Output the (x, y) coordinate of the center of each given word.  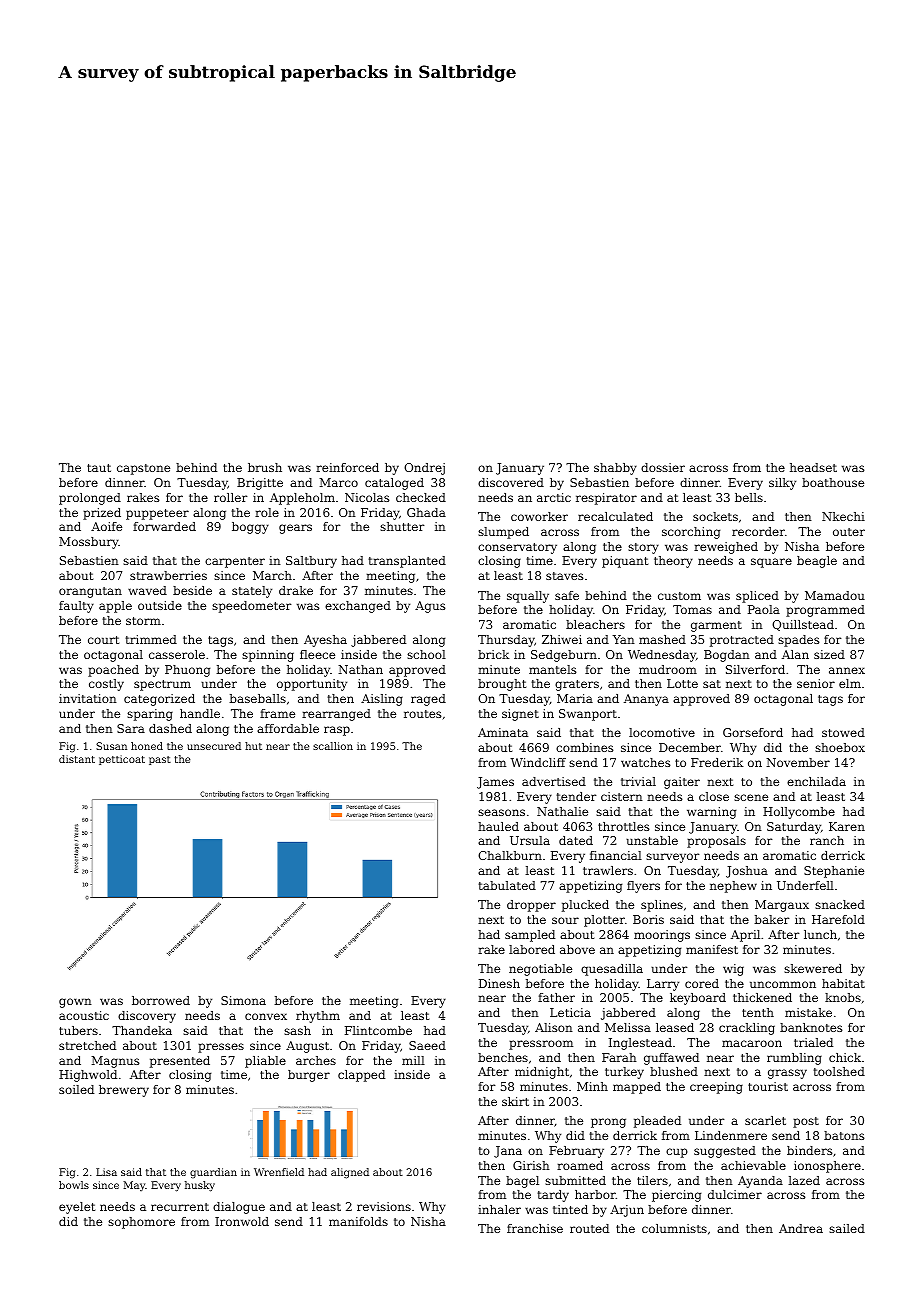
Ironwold (242, 1221)
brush (265, 467)
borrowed (161, 1000)
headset (813, 467)
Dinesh (499, 983)
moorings (662, 936)
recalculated (615, 516)
